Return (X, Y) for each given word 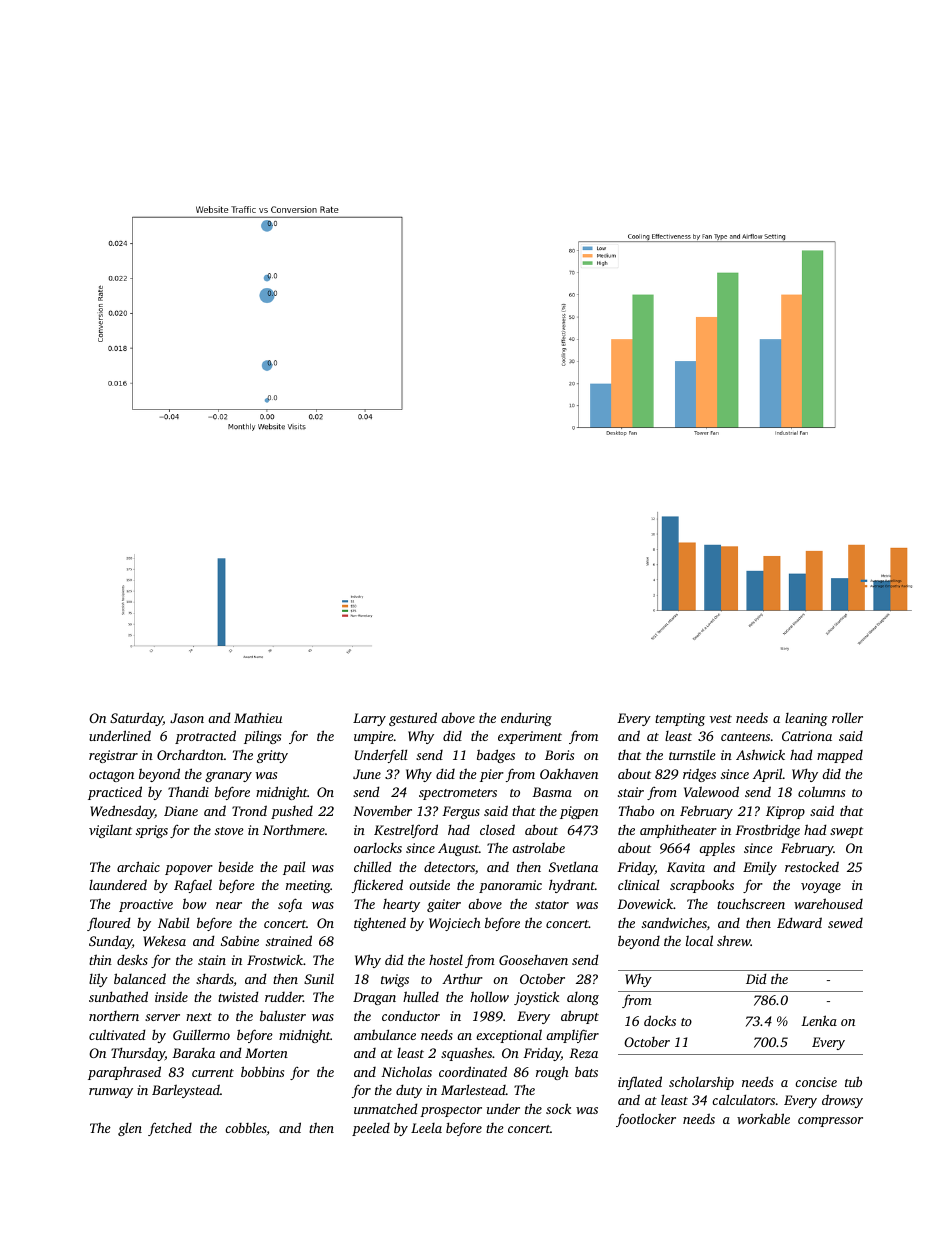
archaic (138, 866)
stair (631, 792)
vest (721, 719)
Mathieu (258, 717)
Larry (369, 719)
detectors (449, 866)
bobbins (262, 1071)
